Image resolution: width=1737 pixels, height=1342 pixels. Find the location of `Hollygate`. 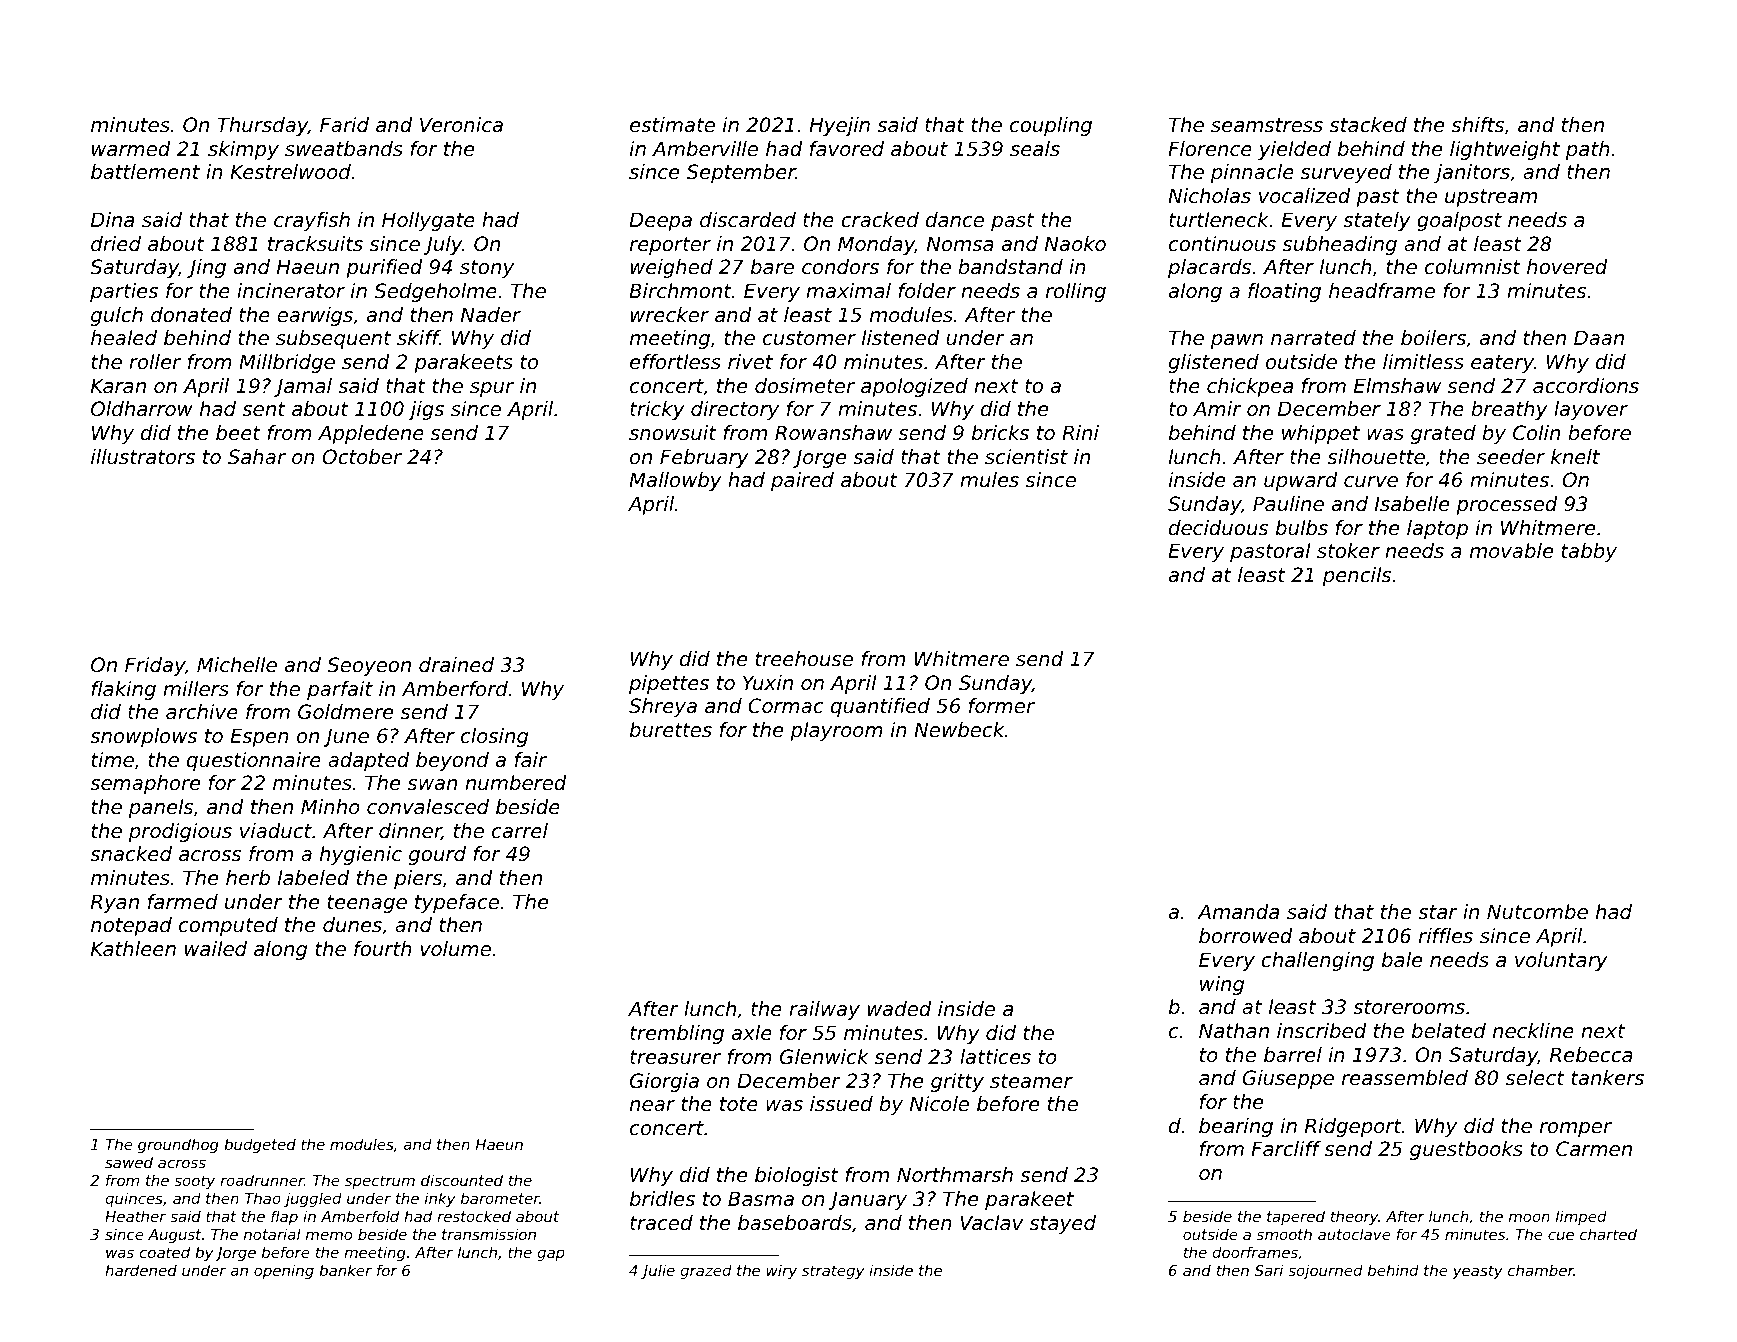

Hollygate is located at coordinates (428, 221).
